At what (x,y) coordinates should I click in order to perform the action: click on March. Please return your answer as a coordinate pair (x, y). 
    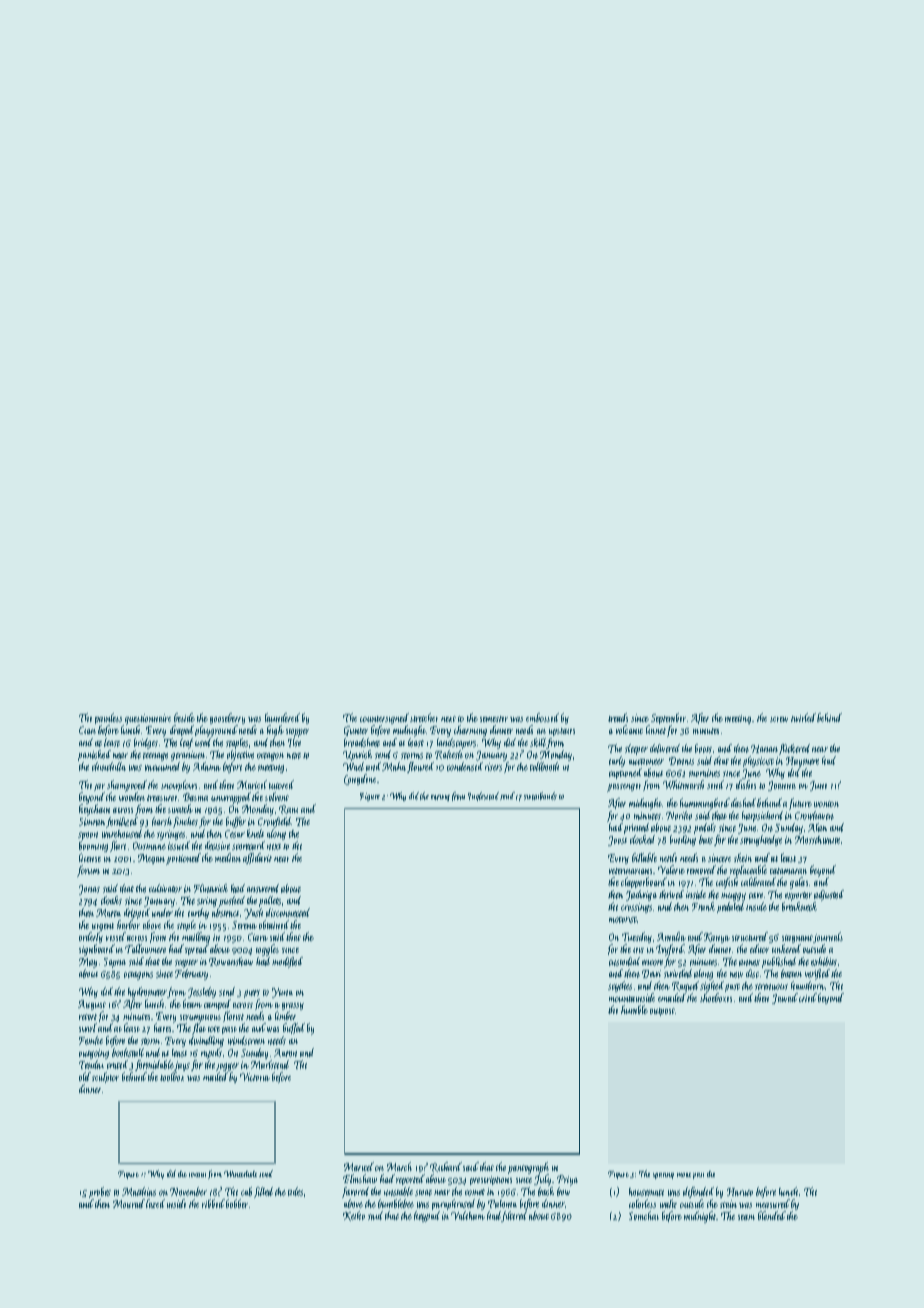
    Looking at the image, I should click on (399, 1166).
